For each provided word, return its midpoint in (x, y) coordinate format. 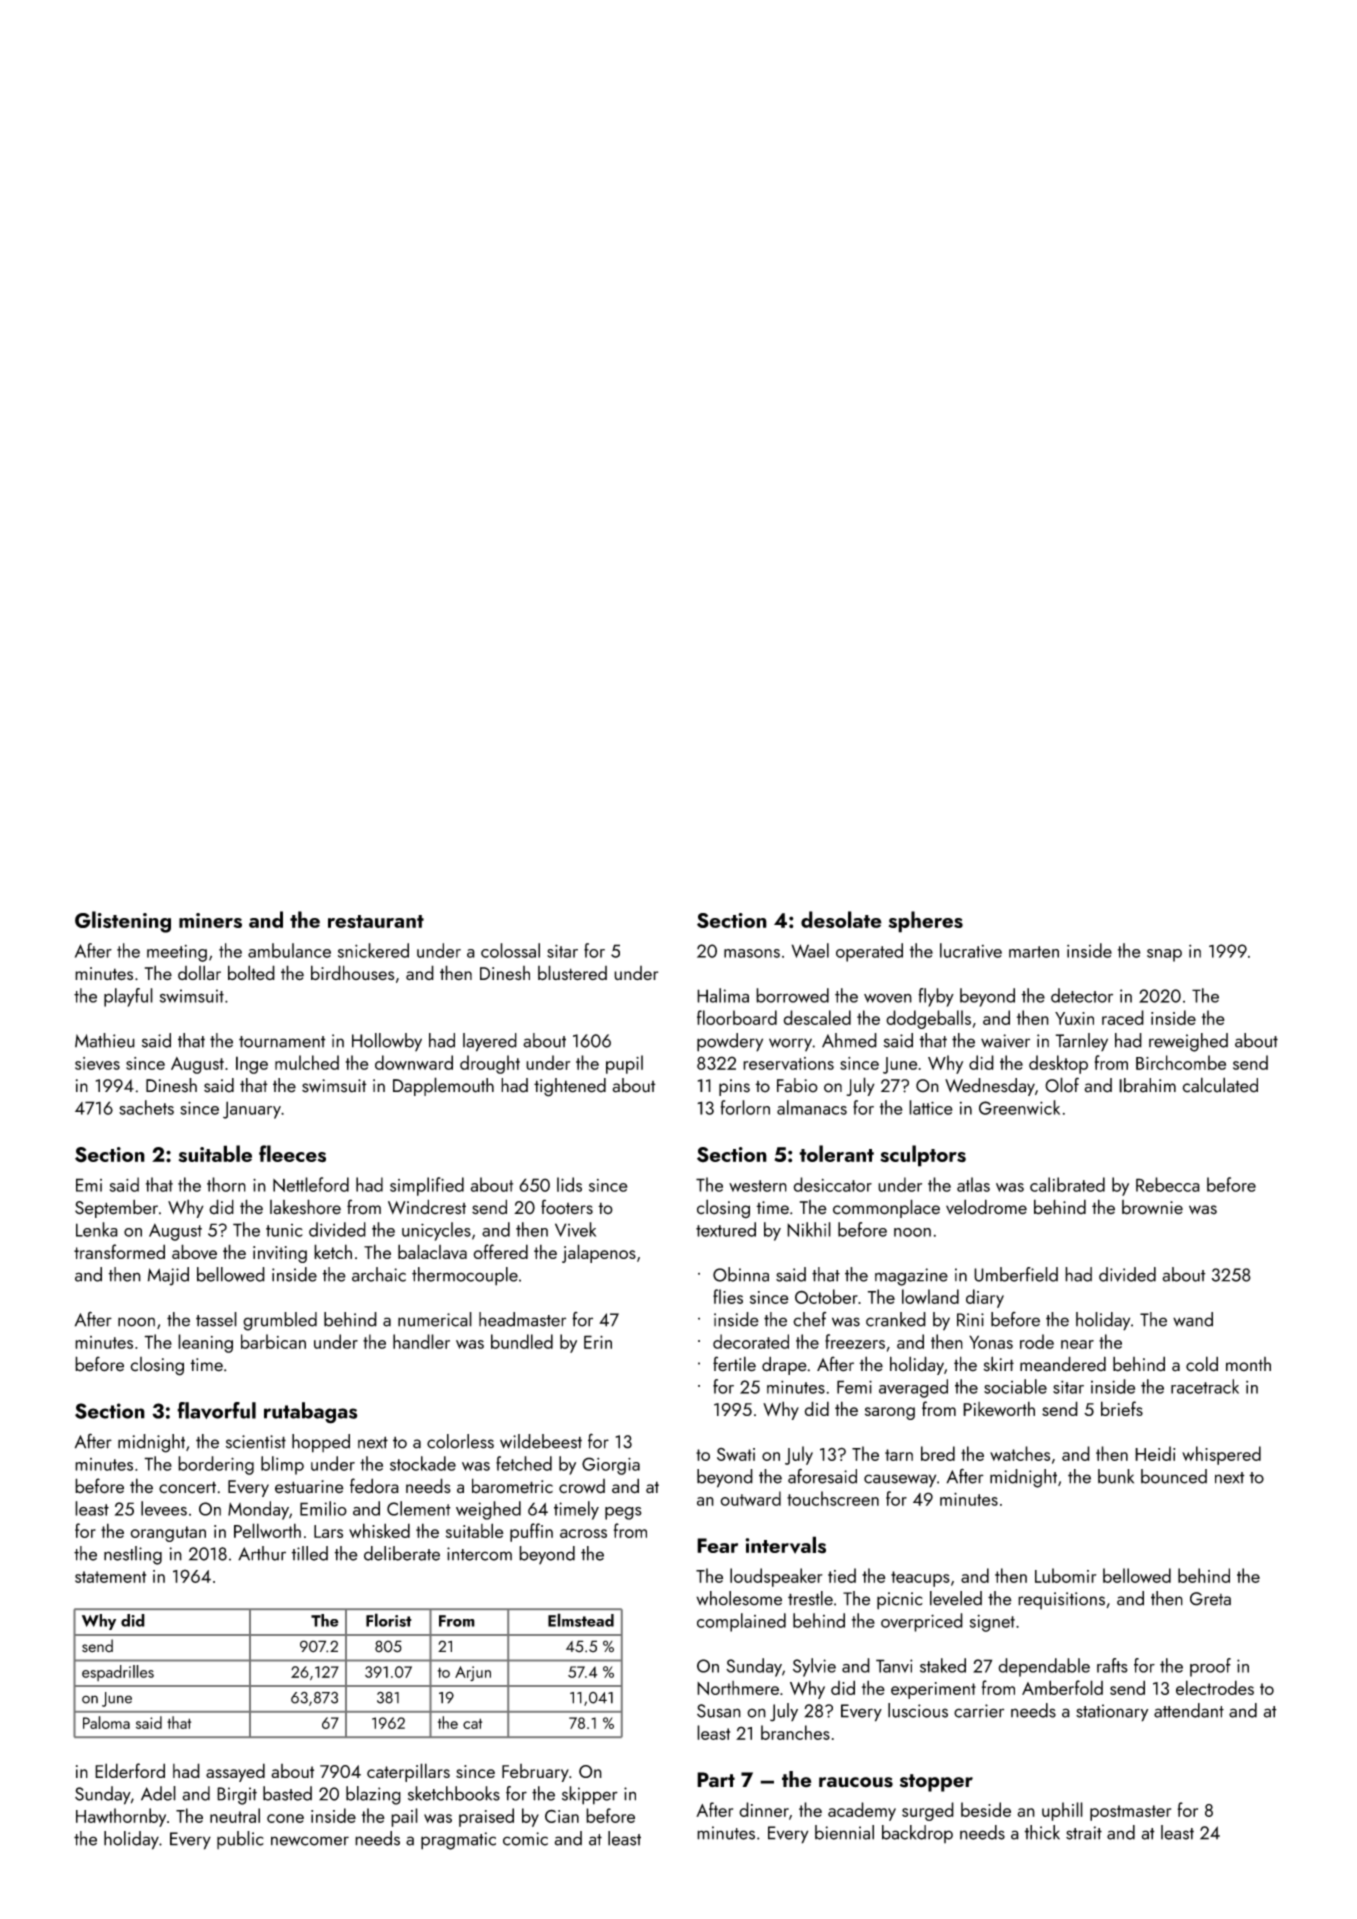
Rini (970, 1320)
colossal (510, 950)
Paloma (106, 1722)
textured (726, 1229)
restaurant (376, 921)
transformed (119, 1251)
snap (1164, 955)
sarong (890, 1413)
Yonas (991, 1342)
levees (164, 1508)
